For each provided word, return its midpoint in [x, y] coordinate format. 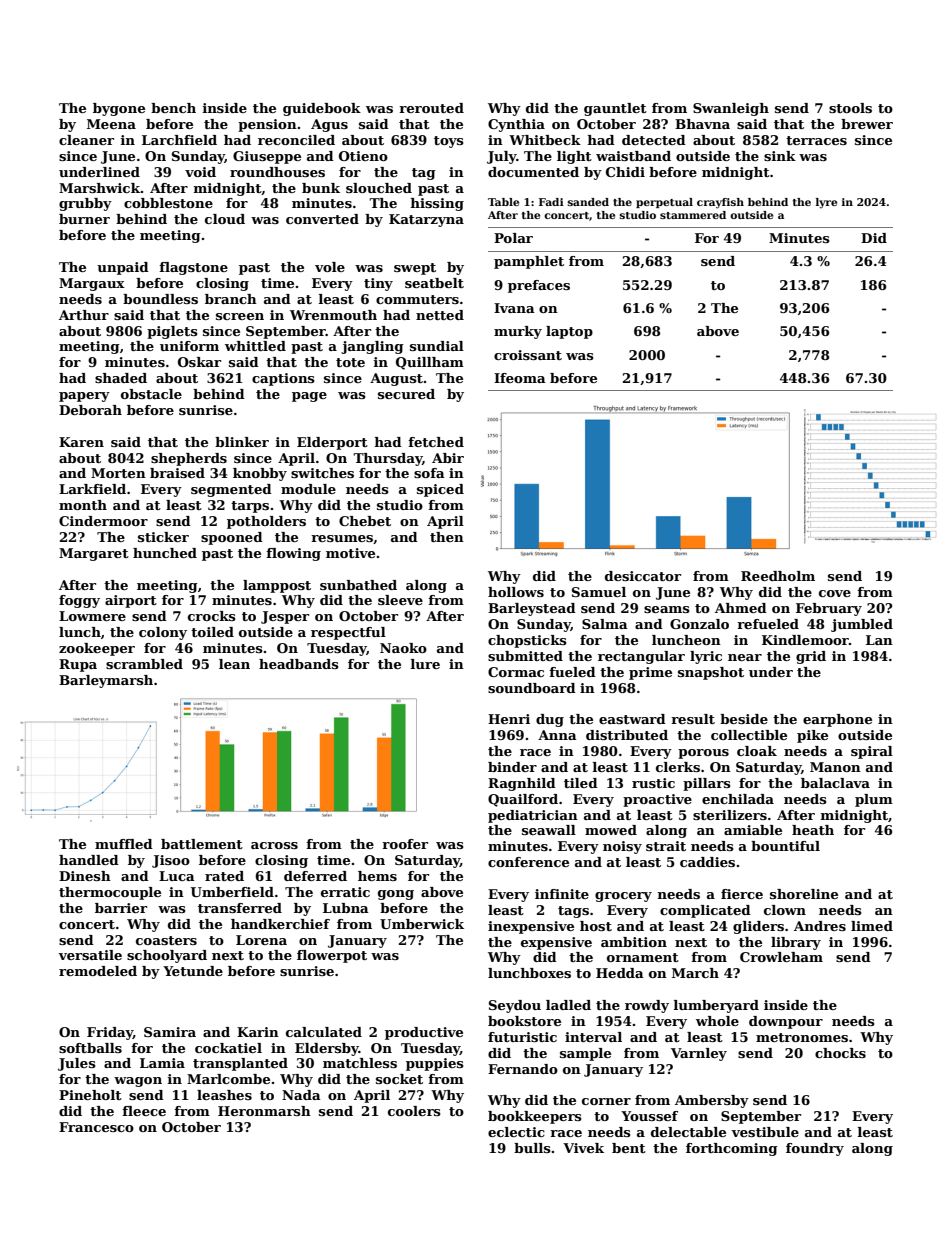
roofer [405, 844]
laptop [569, 332]
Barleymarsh [106, 681]
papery [84, 397]
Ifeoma [520, 378]
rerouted [431, 108]
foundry [815, 1149]
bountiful [785, 846]
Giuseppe [267, 157]
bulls [532, 1148]
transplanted [240, 1064]
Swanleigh [731, 109]
